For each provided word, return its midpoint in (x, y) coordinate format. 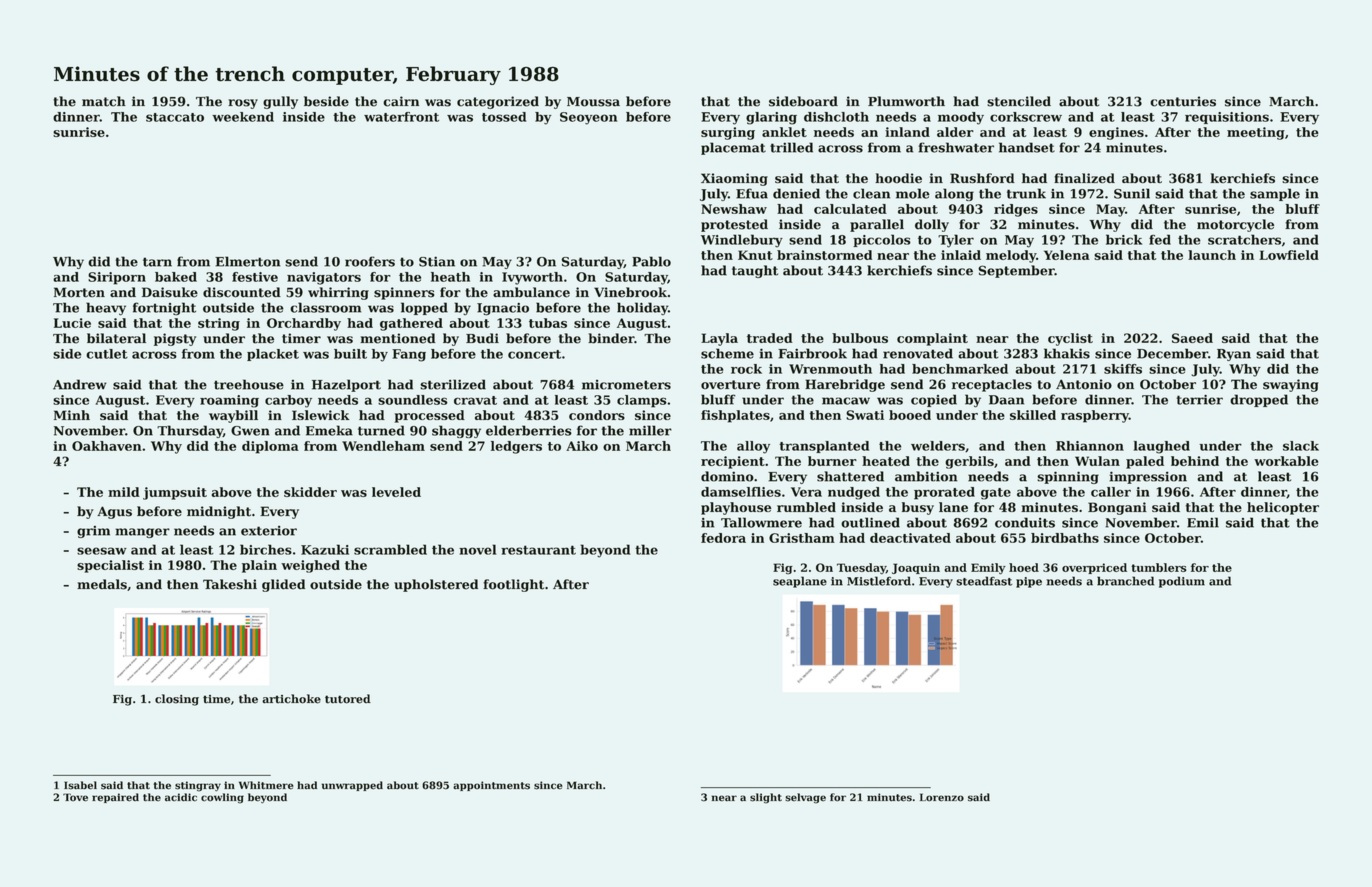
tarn (157, 262)
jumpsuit (175, 493)
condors (597, 415)
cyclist (1070, 339)
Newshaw (734, 209)
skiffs (1123, 369)
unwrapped (352, 786)
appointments (491, 786)
